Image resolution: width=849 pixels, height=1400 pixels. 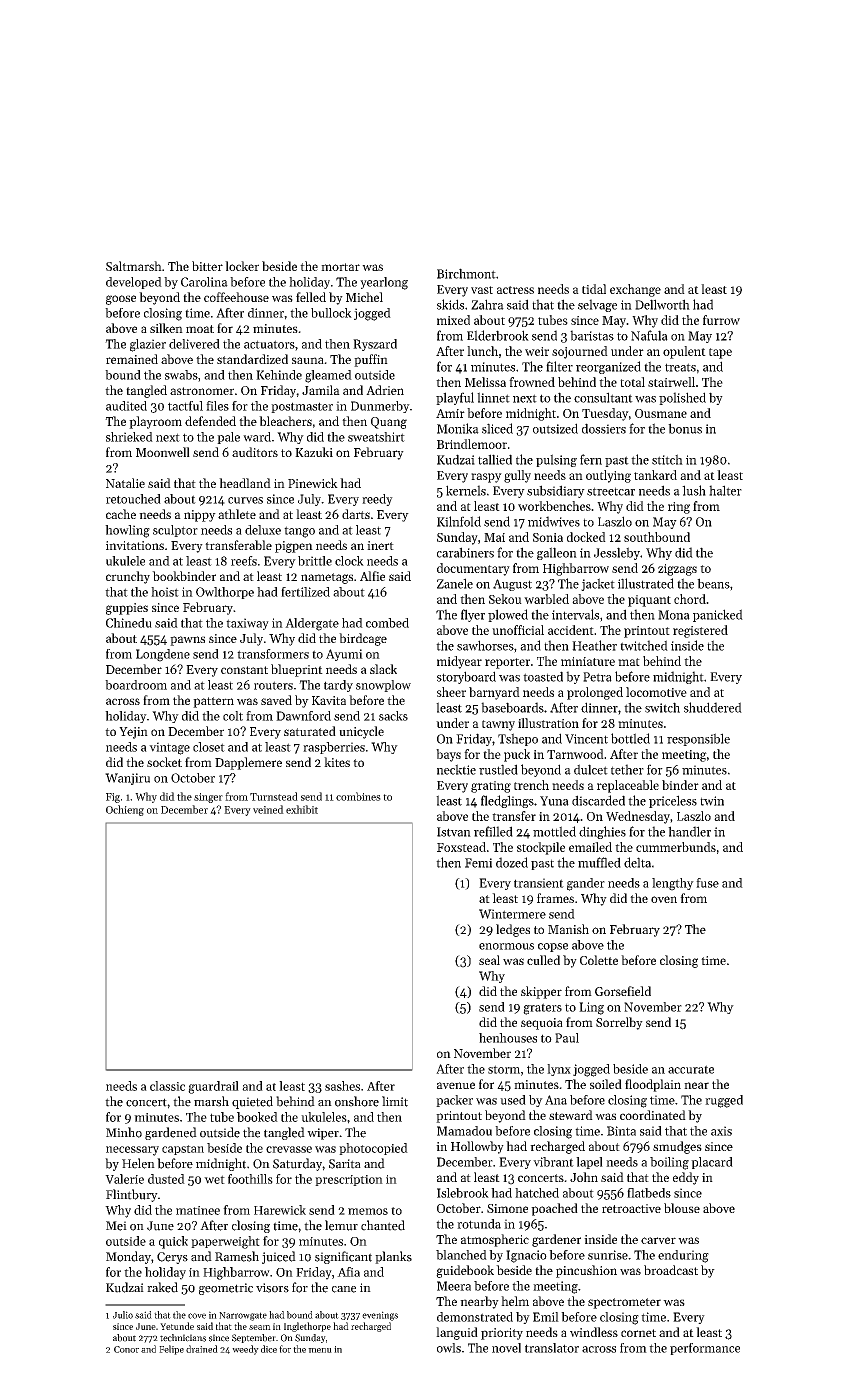 What do you see at coordinates (125, 810) in the image?
I see `Ochieng` at bounding box center [125, 810].
